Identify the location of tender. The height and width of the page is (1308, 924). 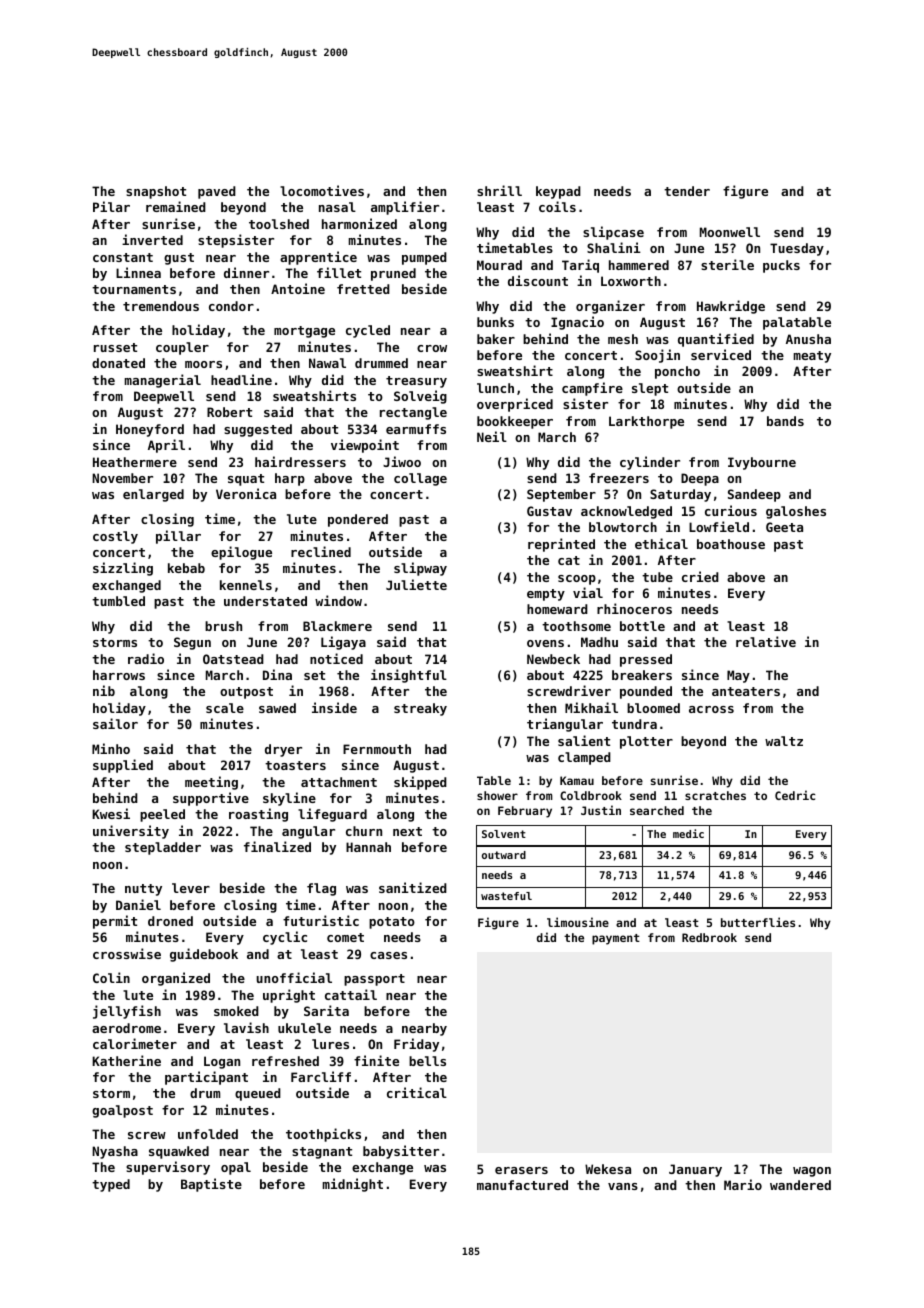
(687, 191).
